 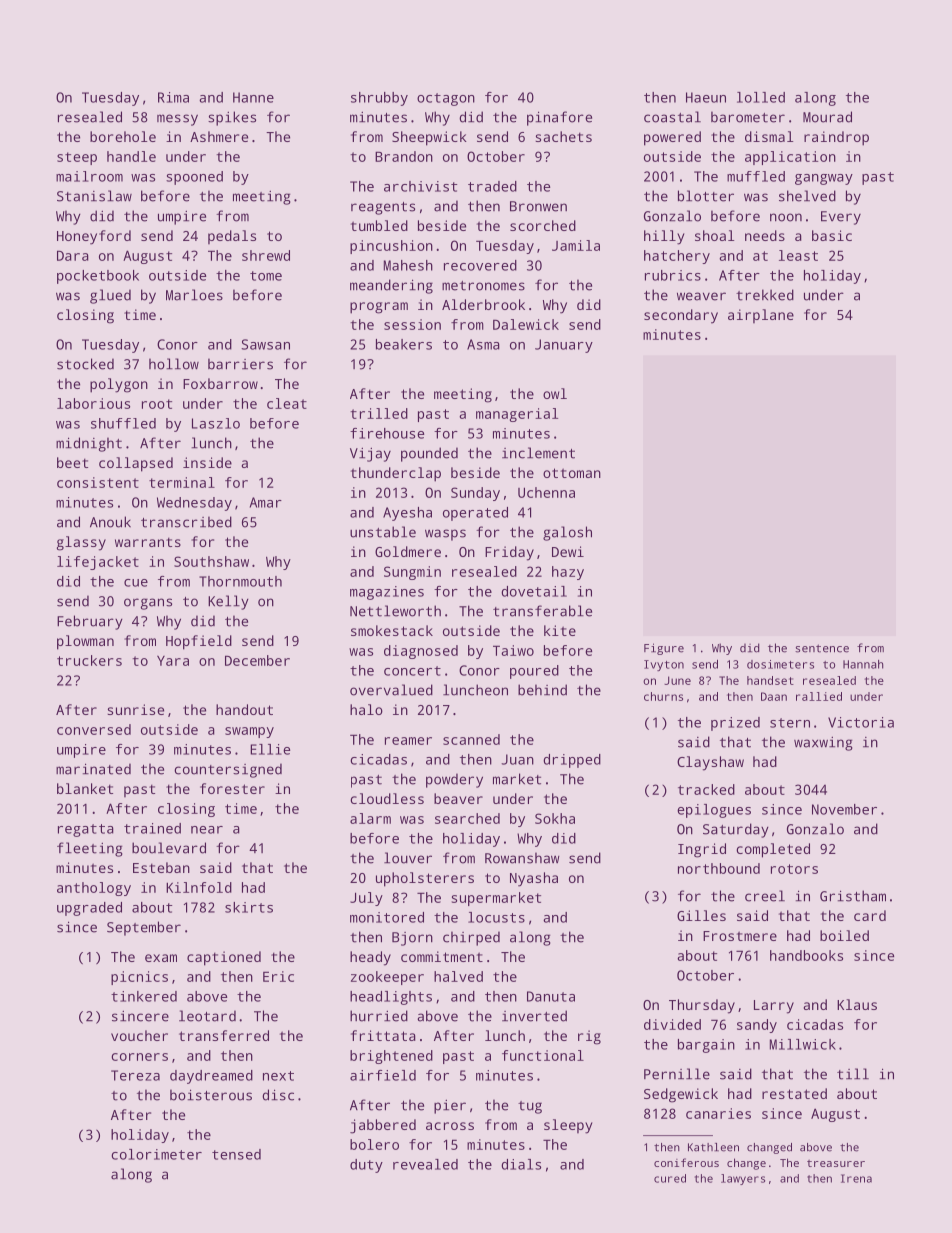 What do you see at coordinates (827, 117) in the screenshot?
I see `Mourad` at bounding box center [827, 117].
